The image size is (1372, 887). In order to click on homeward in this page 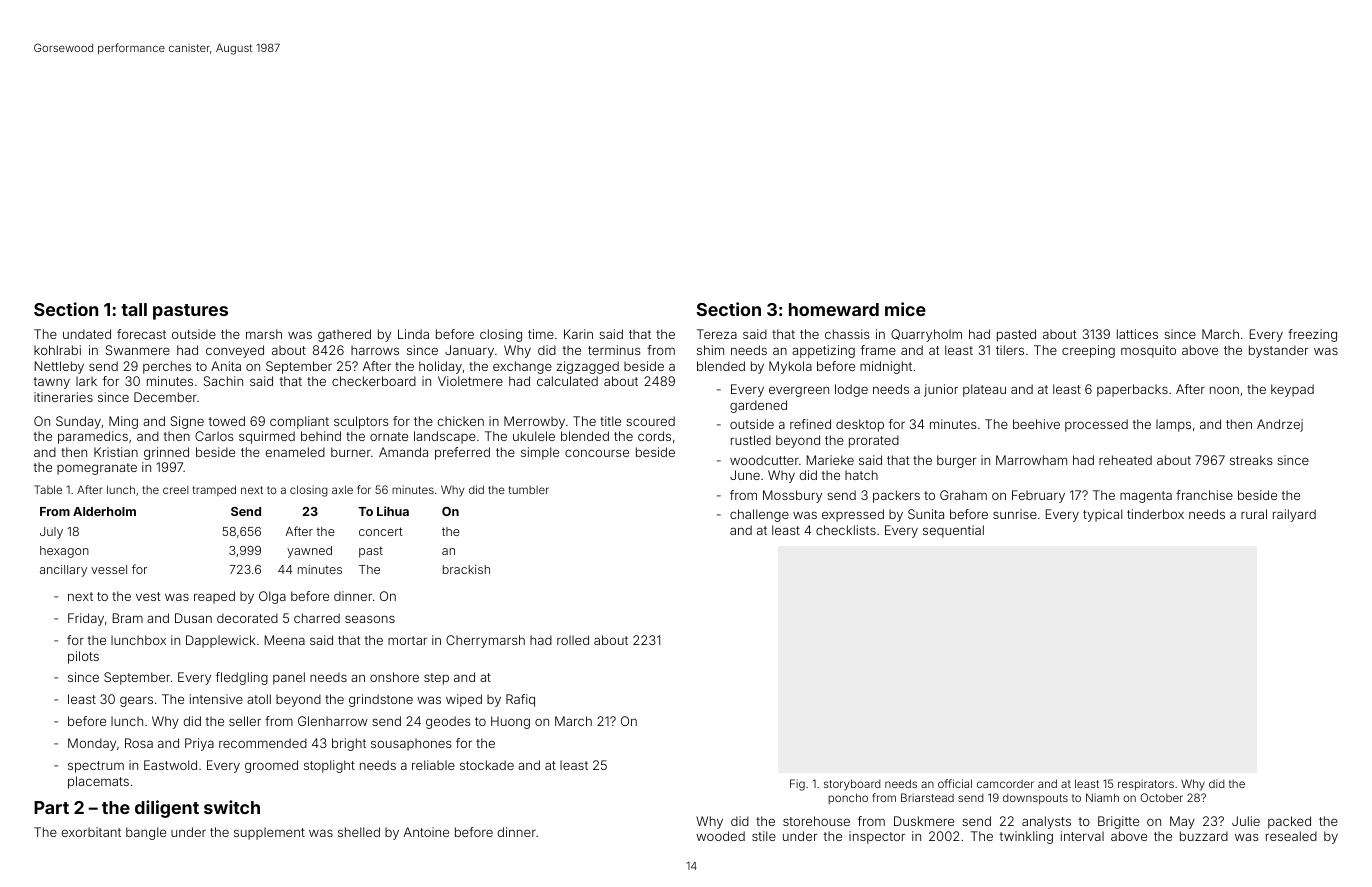, I will do `click(834, 309)`.
